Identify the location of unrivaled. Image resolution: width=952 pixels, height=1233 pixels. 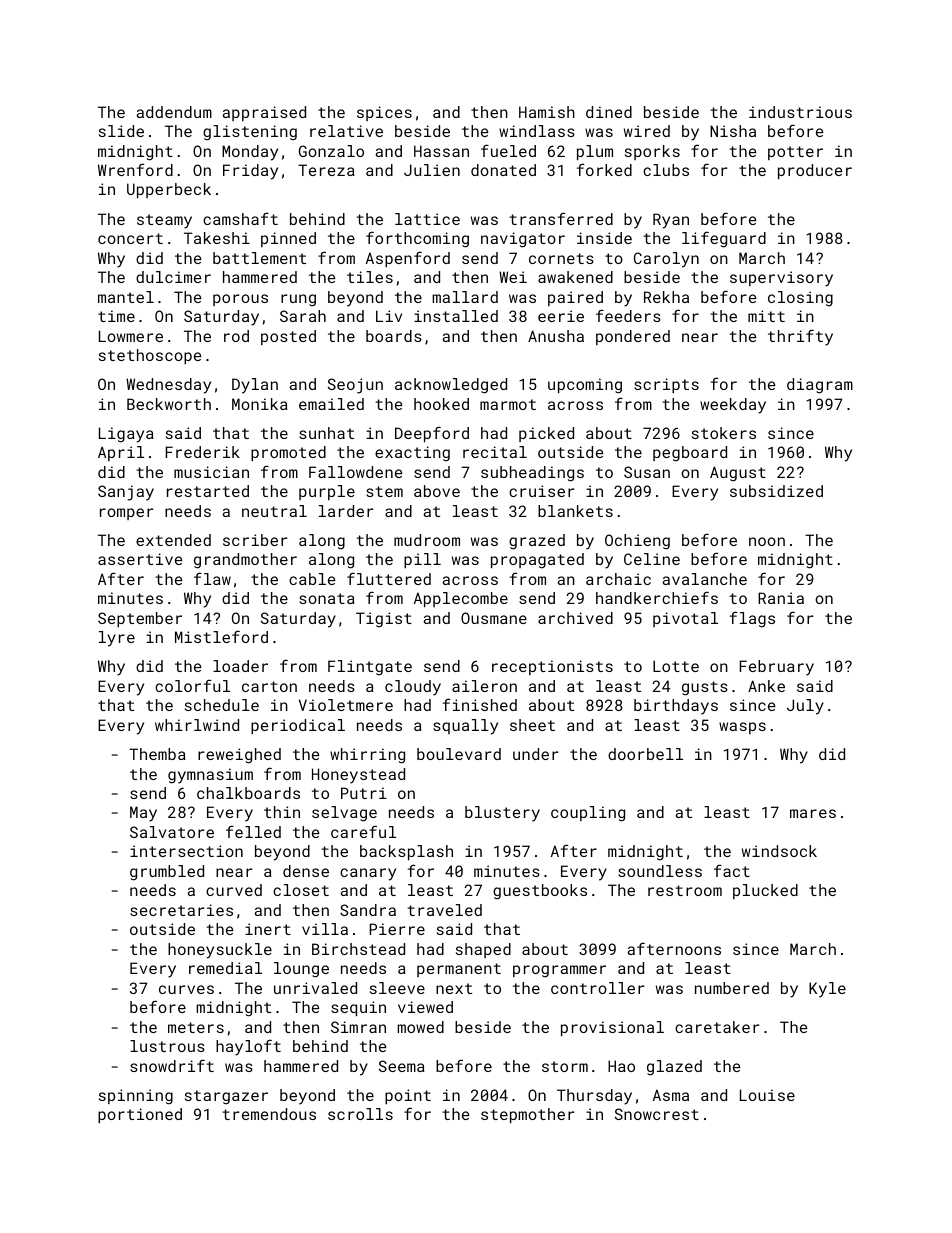
(315, 988).
